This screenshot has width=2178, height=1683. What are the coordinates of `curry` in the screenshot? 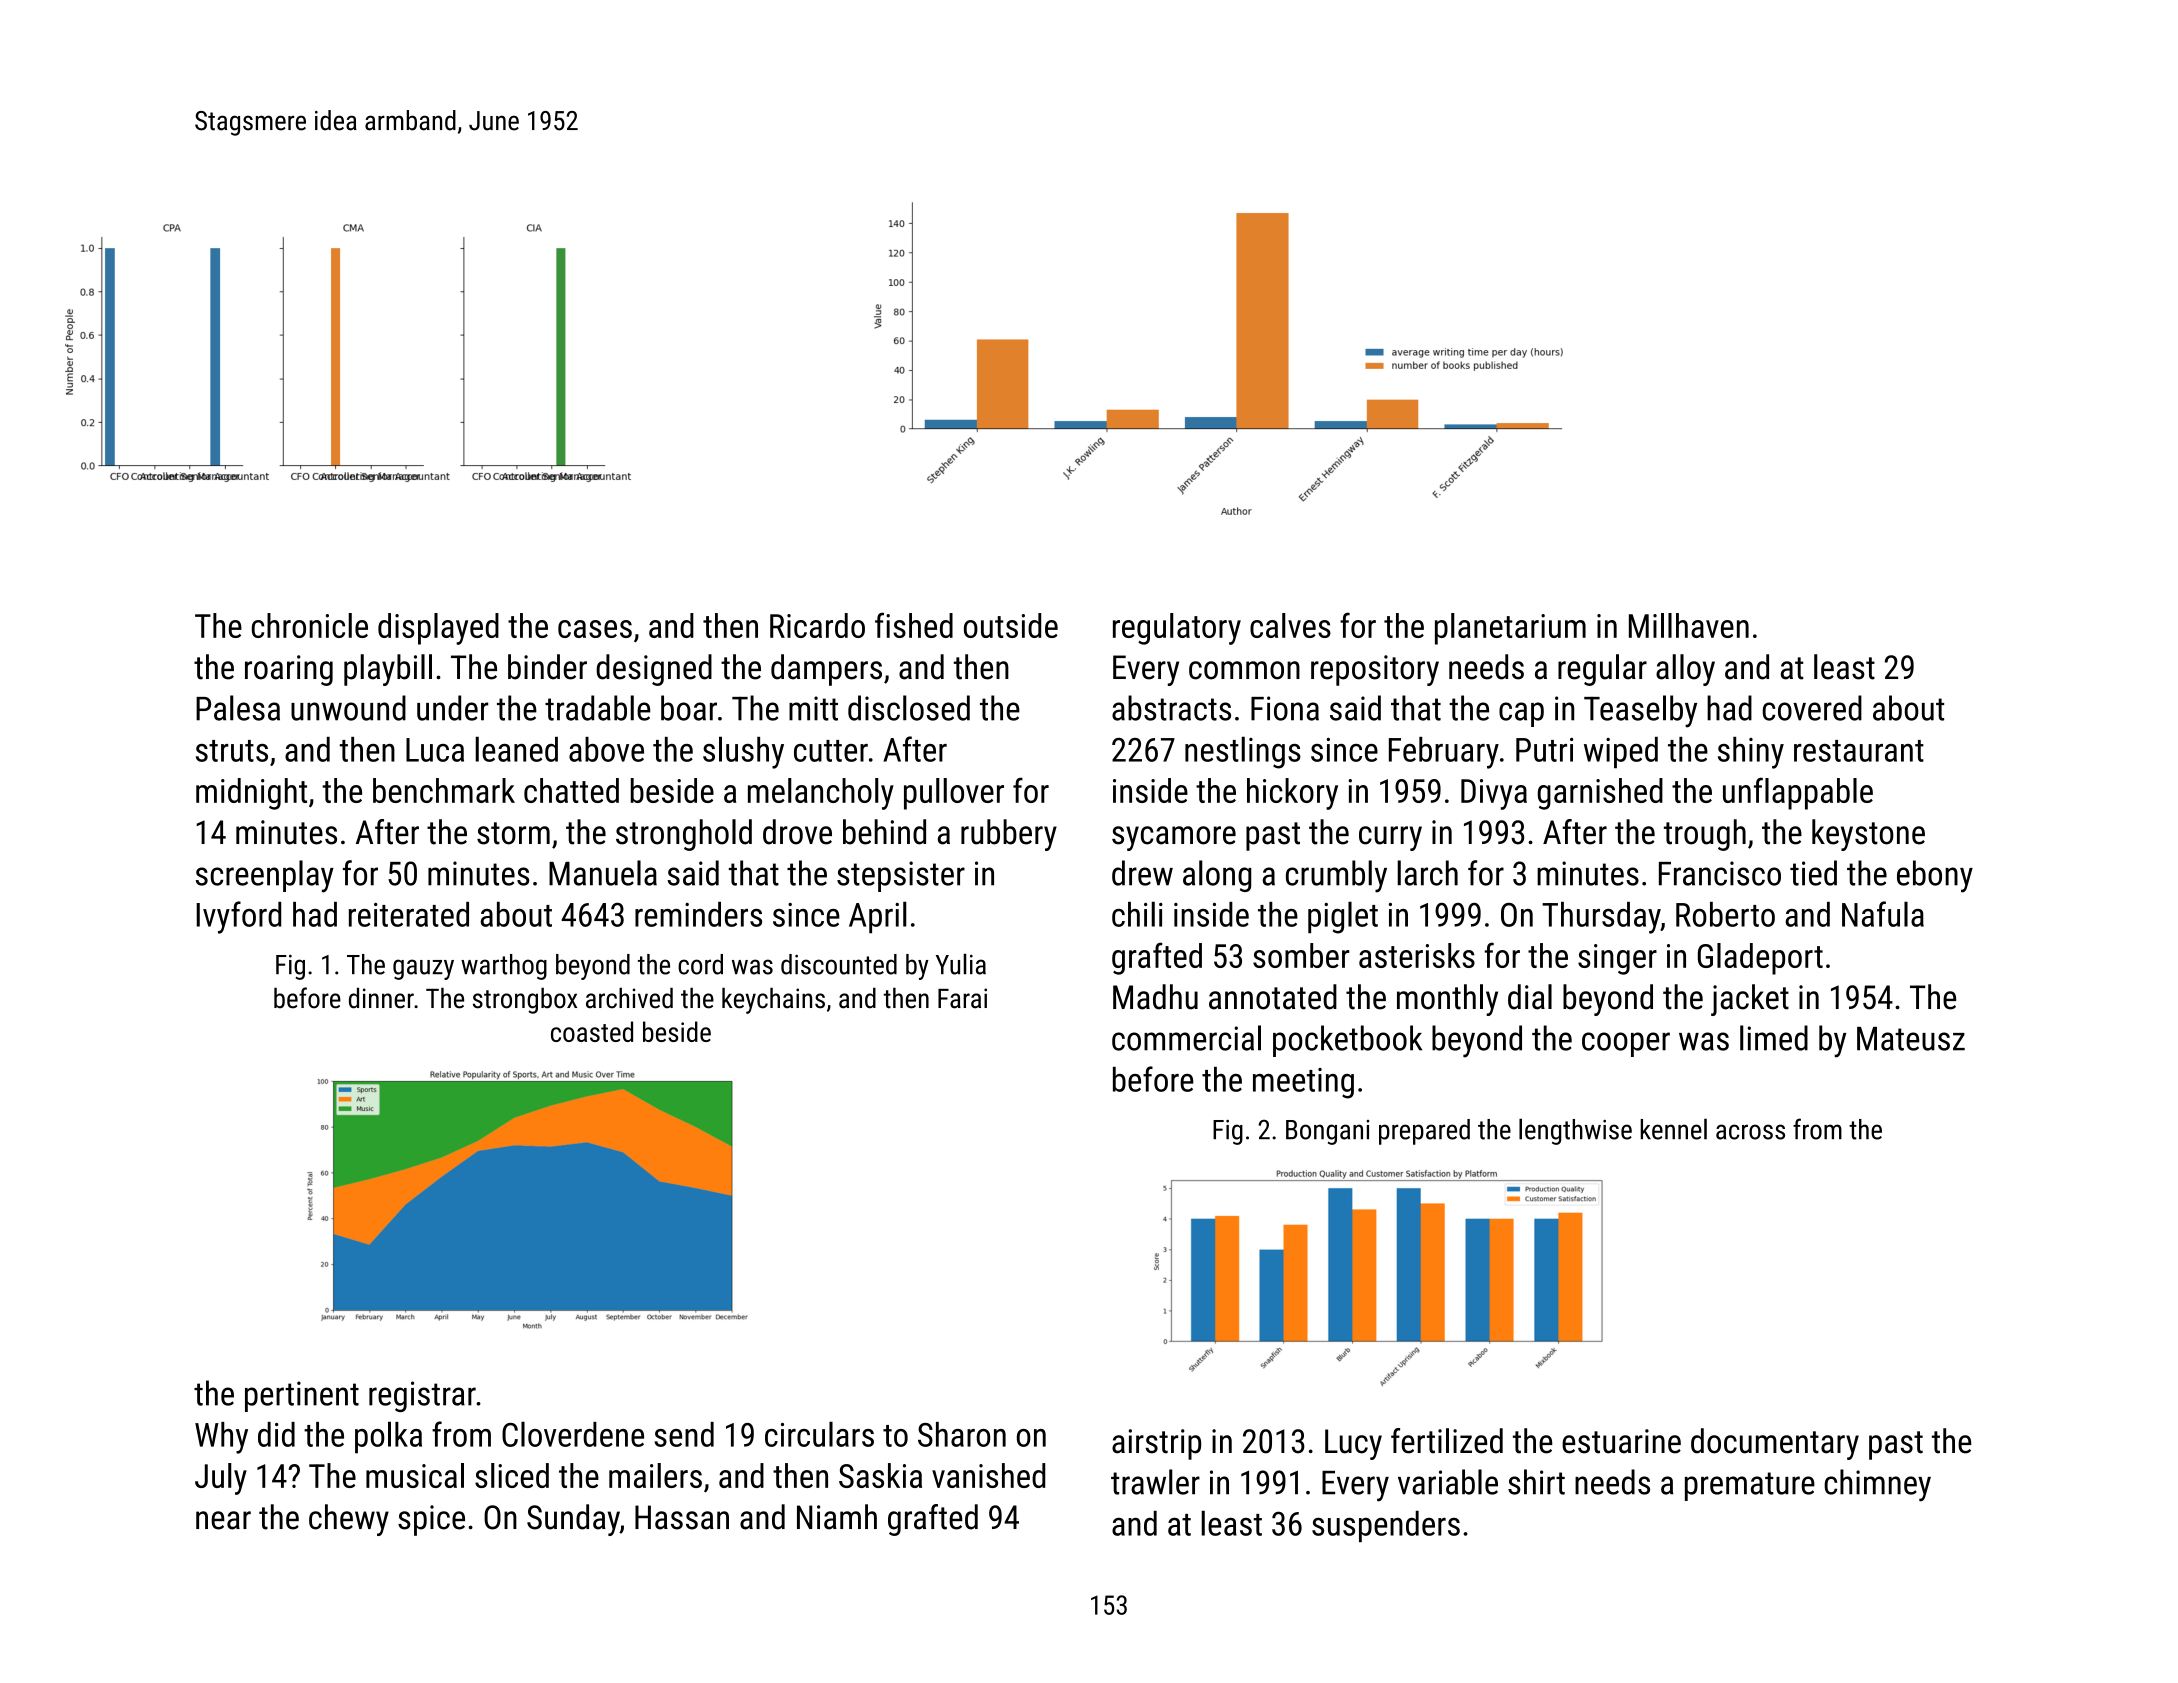 It's located at (1390, 838).
